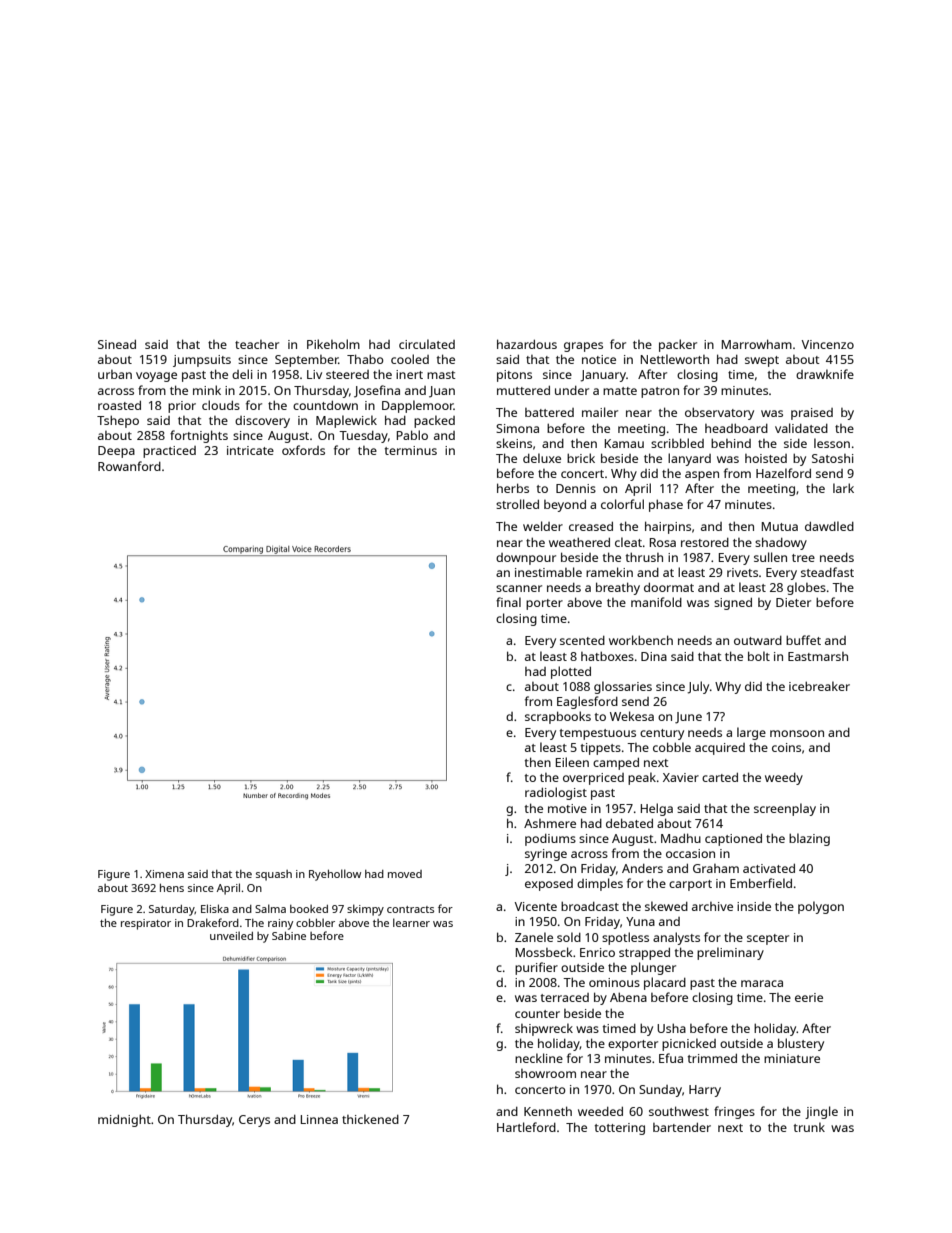 This screenshot has height=1233, width=952. I want to click on thrush, so click(644, 557).
